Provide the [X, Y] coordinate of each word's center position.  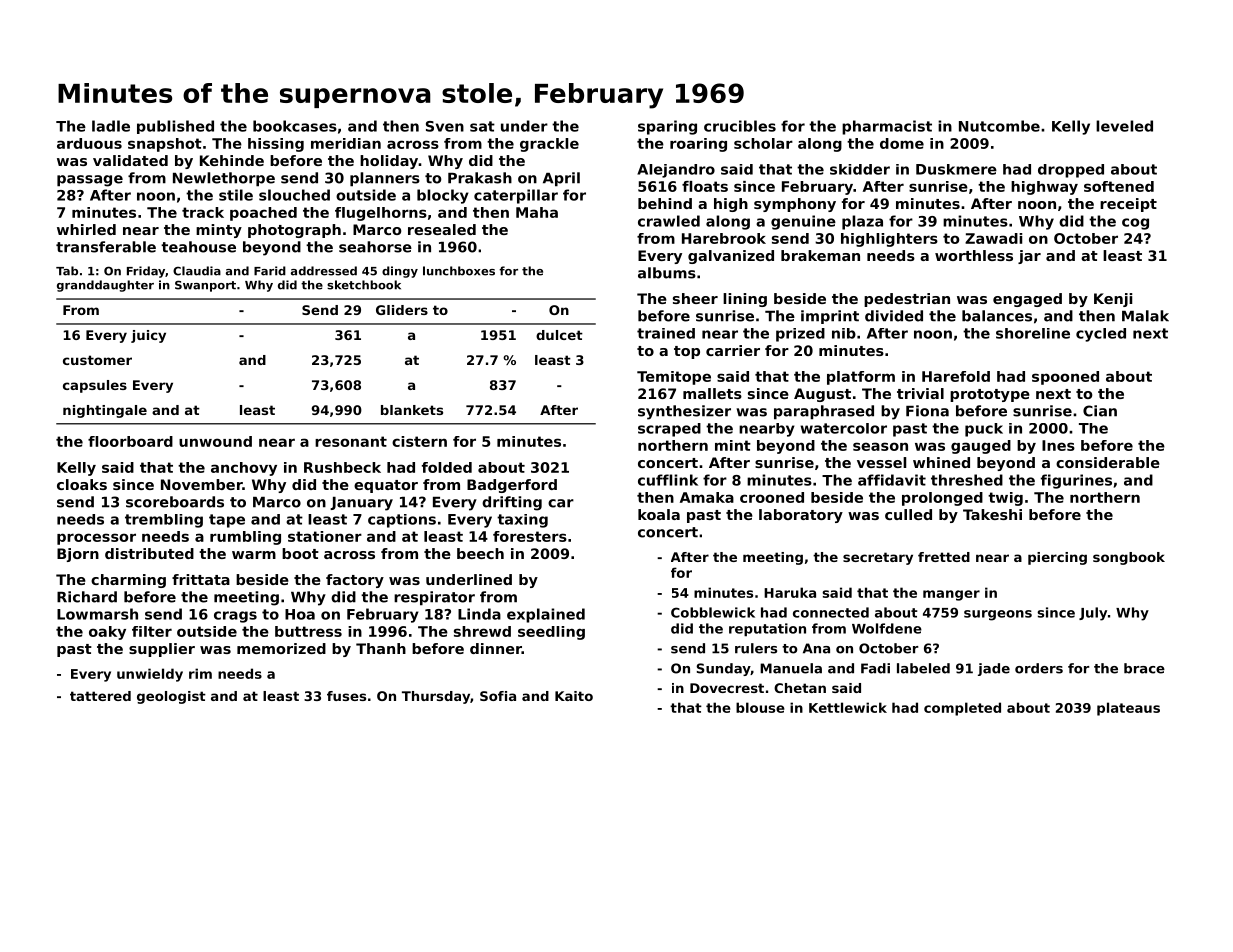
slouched [294, 195]
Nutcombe [999, 126]
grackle [549, 145]
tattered [100, 696]
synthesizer [684, 412]
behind [665, 203]
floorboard [130, 441]
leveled [1124, 126]
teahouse [198, 247]
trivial [920, 393]
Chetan [800, 688]
